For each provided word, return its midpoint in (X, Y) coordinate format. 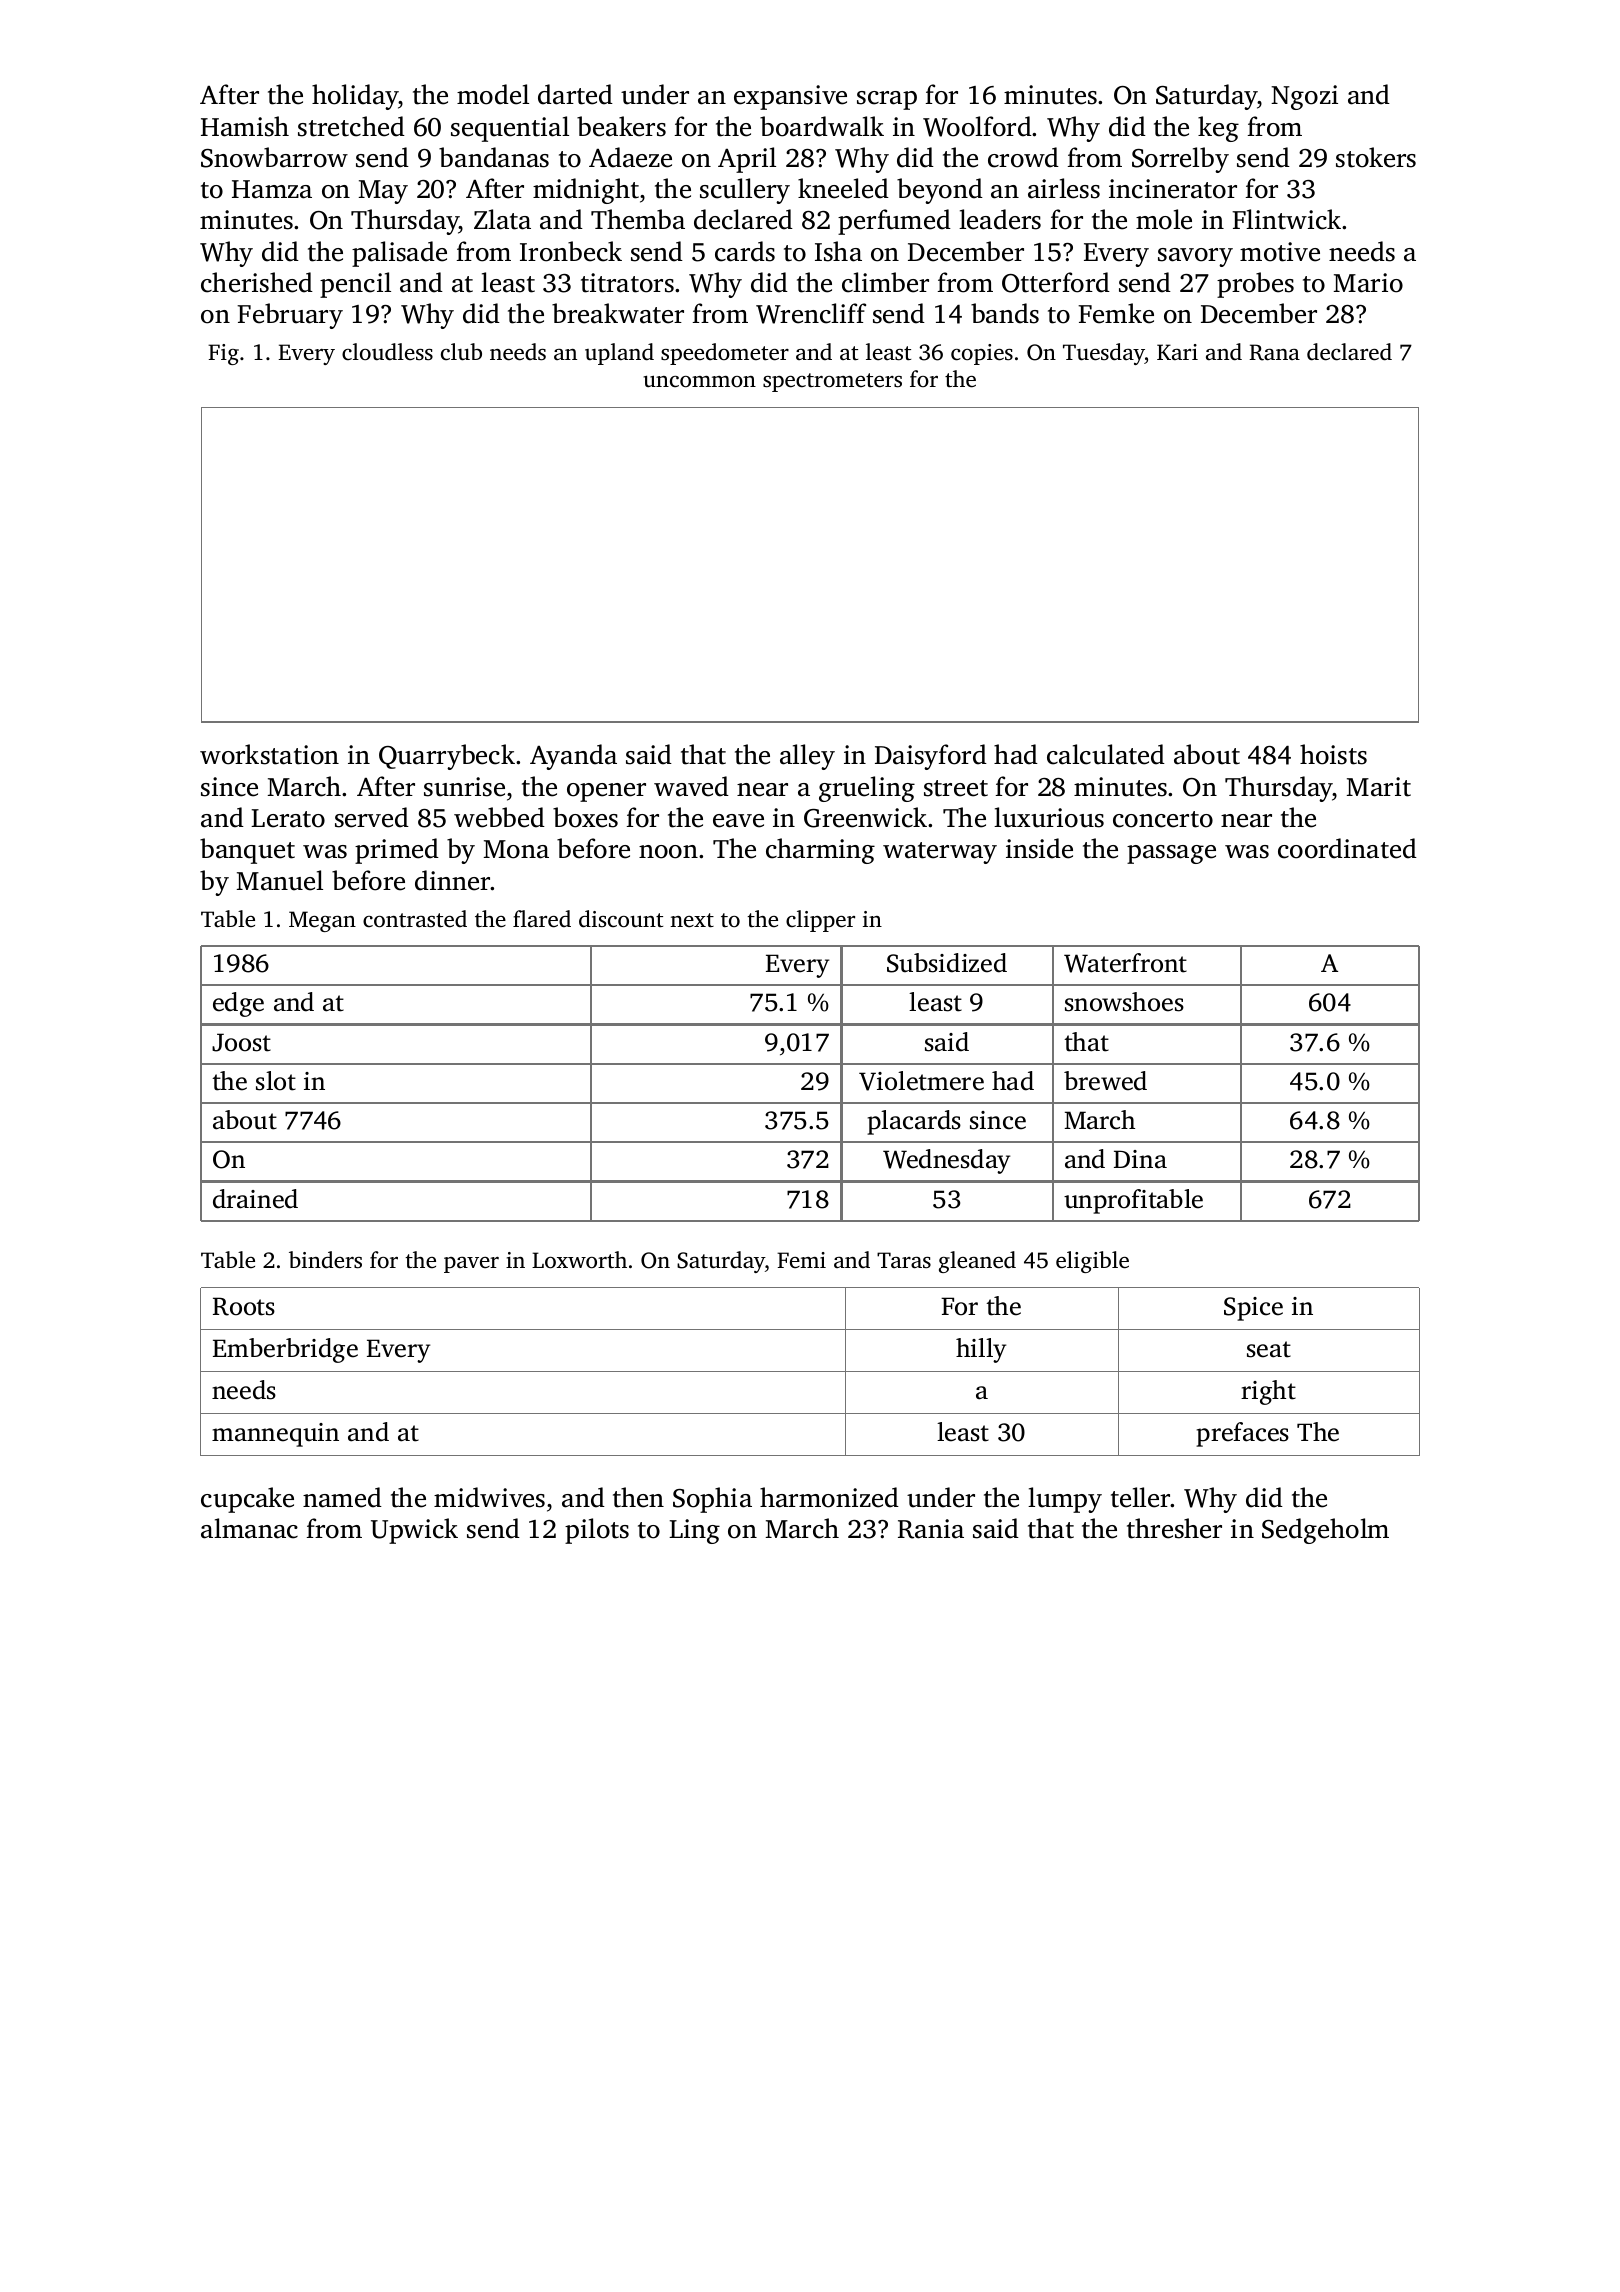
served (372, 817)
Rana (1274, 352)
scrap (887, 100)
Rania (931, 1529)
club (461, 352)
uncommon (699, 381)
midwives (489, 1497)
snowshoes (1124, 1002)
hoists (1333, 754)
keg (1218, 129)
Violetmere (921, 1081)
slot (276, 1081)
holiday (355, 97)
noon (668, 852)
